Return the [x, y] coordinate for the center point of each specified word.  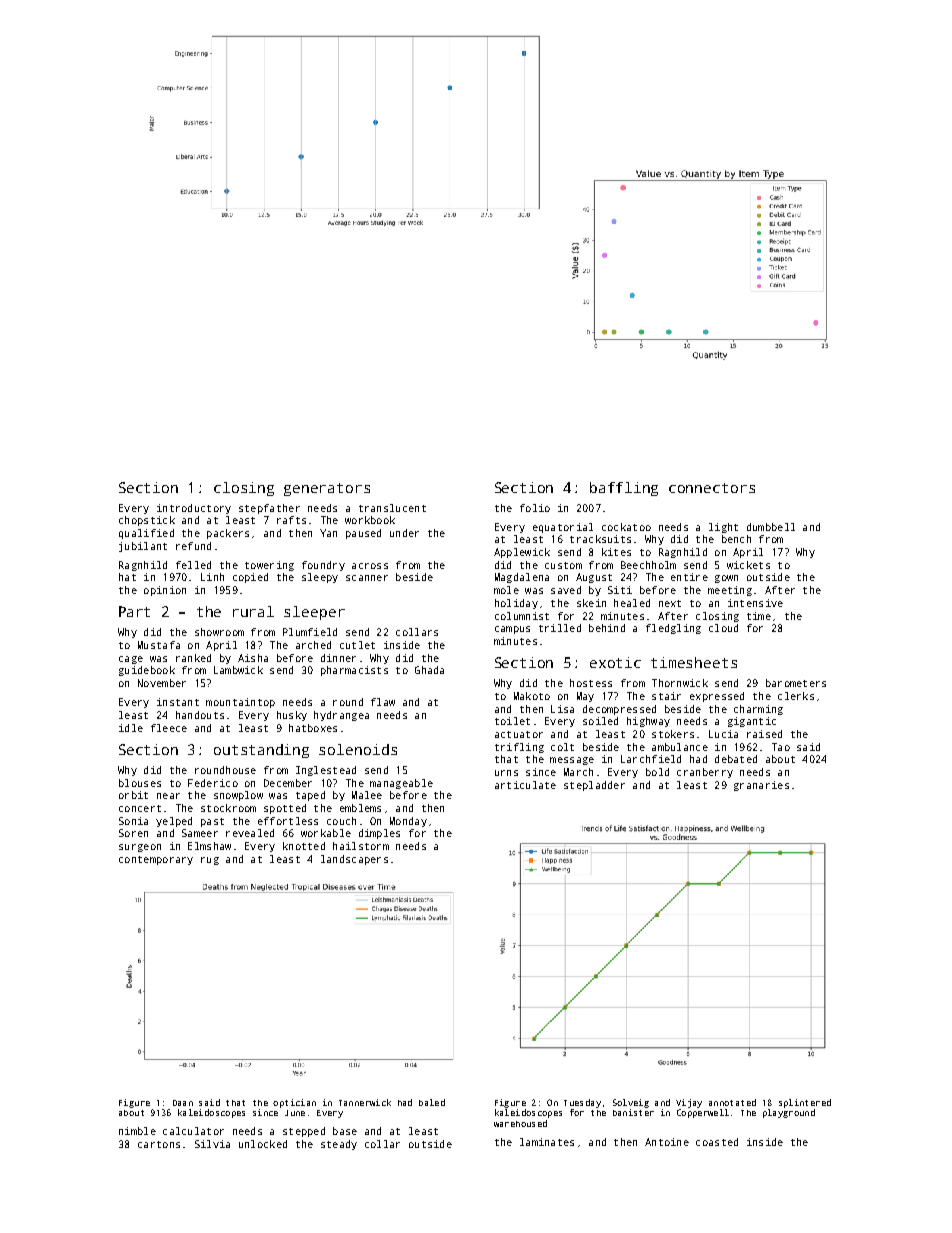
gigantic [752, 722]
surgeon [140, 848]
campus [512, 630]
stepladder [594, 786]
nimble [137, 1131]
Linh [212, 577]
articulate [525, 785]
